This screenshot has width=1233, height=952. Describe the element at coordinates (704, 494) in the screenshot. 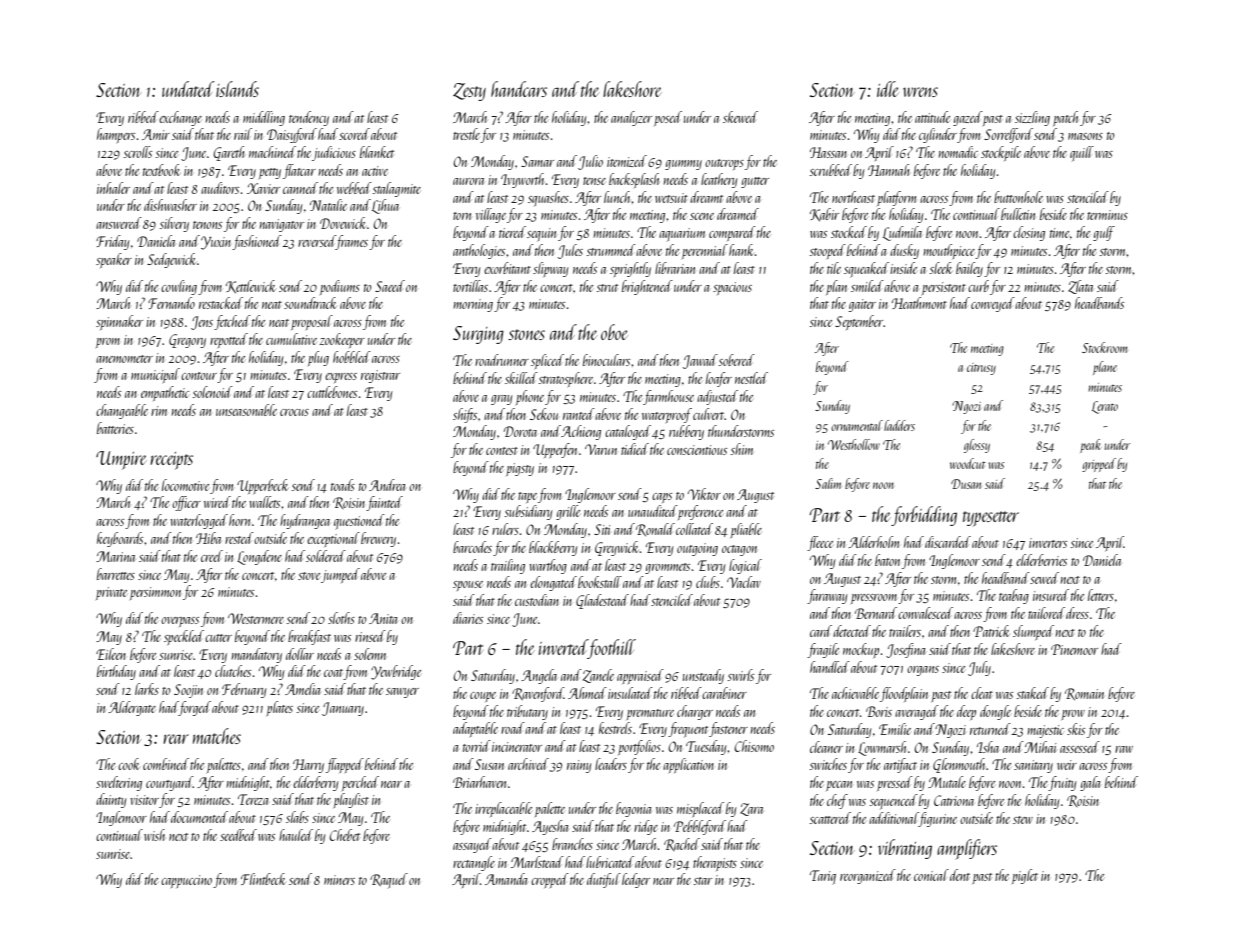

I see `Viktor` at that location.
